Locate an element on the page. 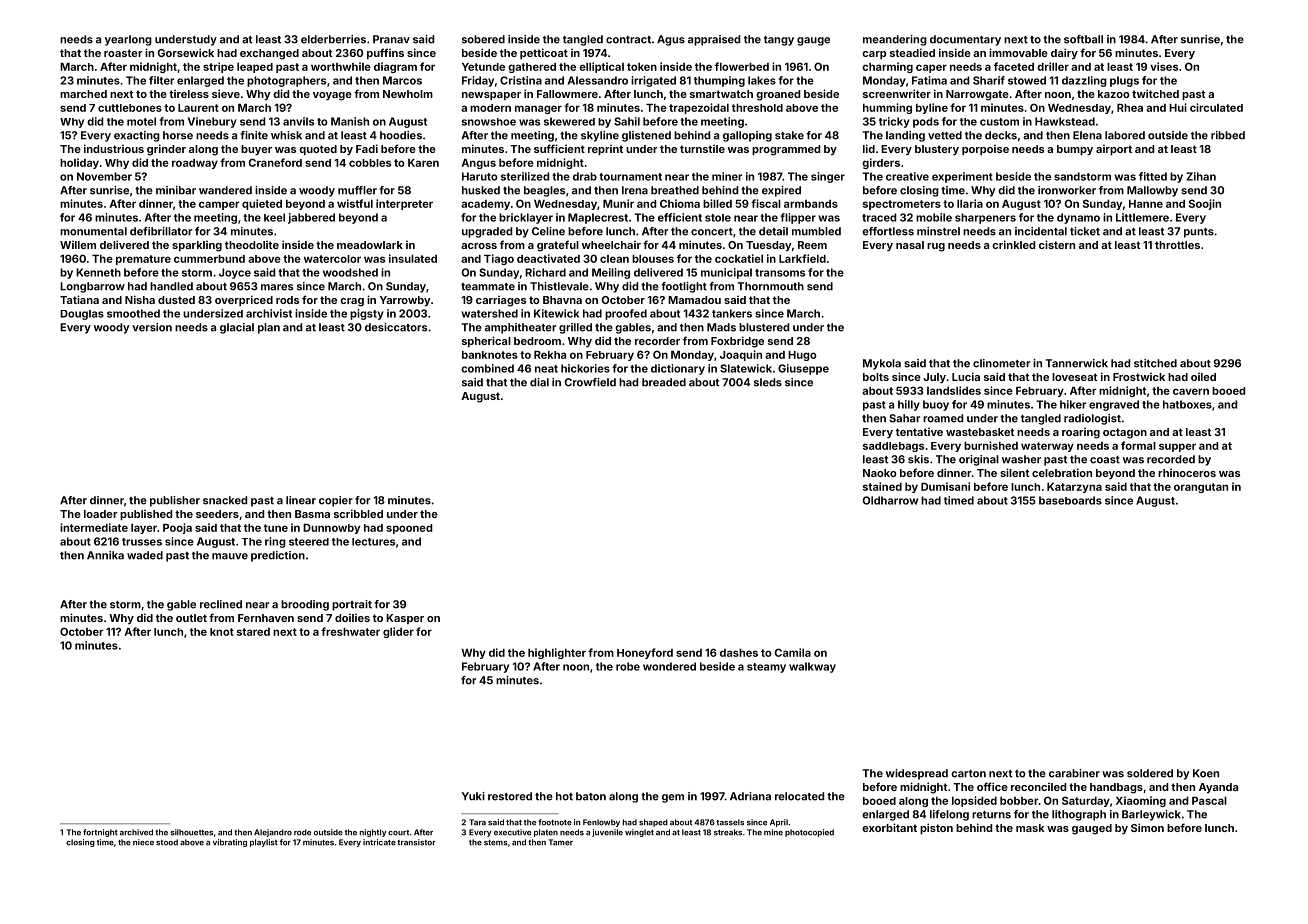  Kenneth is located at coordinates (98, 272).
